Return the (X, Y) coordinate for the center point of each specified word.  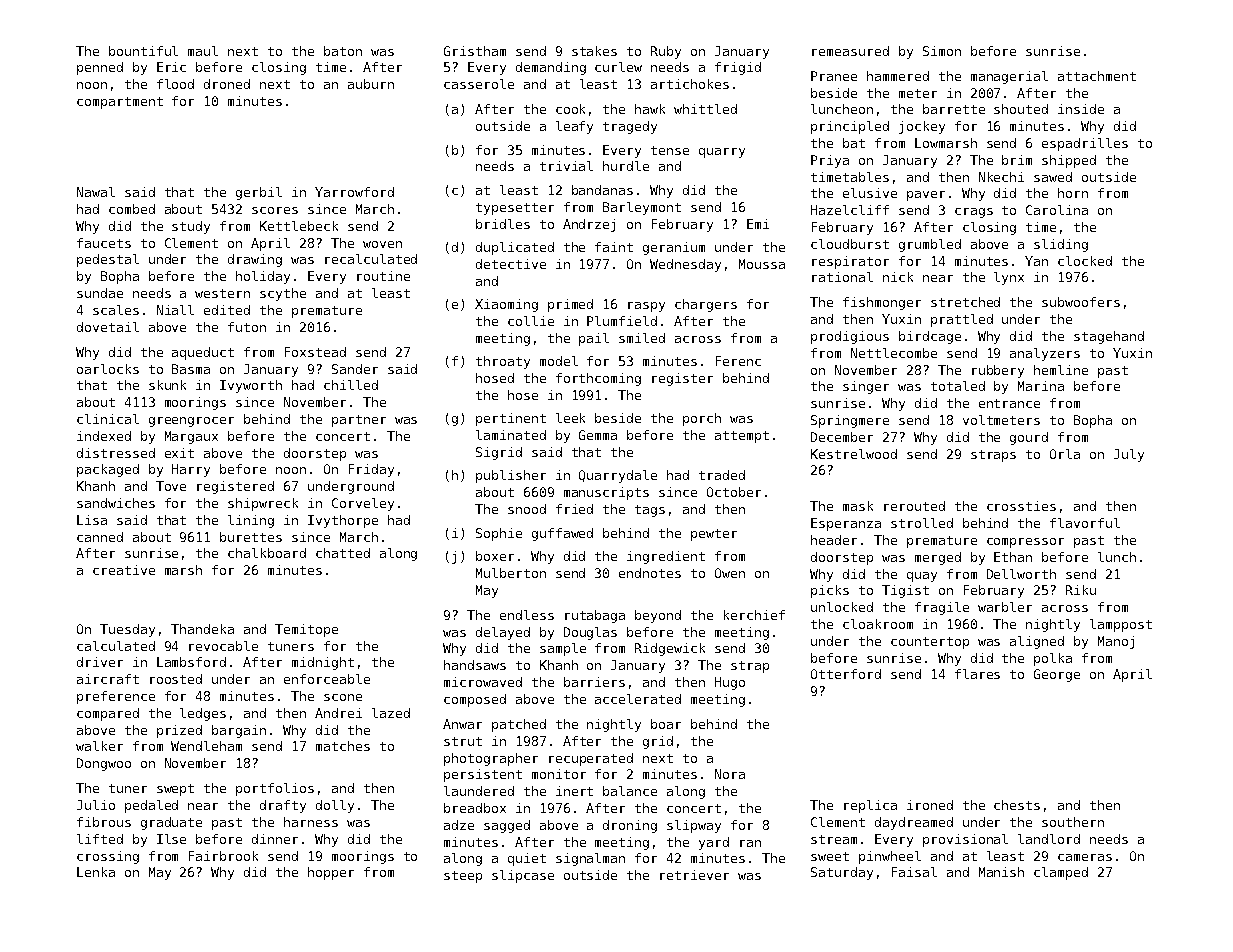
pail (594, 339)
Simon (942, 51)
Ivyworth (251, 386)
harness (311, 822)
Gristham (475, 51)
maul (203, 51)
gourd (1029, 438)
